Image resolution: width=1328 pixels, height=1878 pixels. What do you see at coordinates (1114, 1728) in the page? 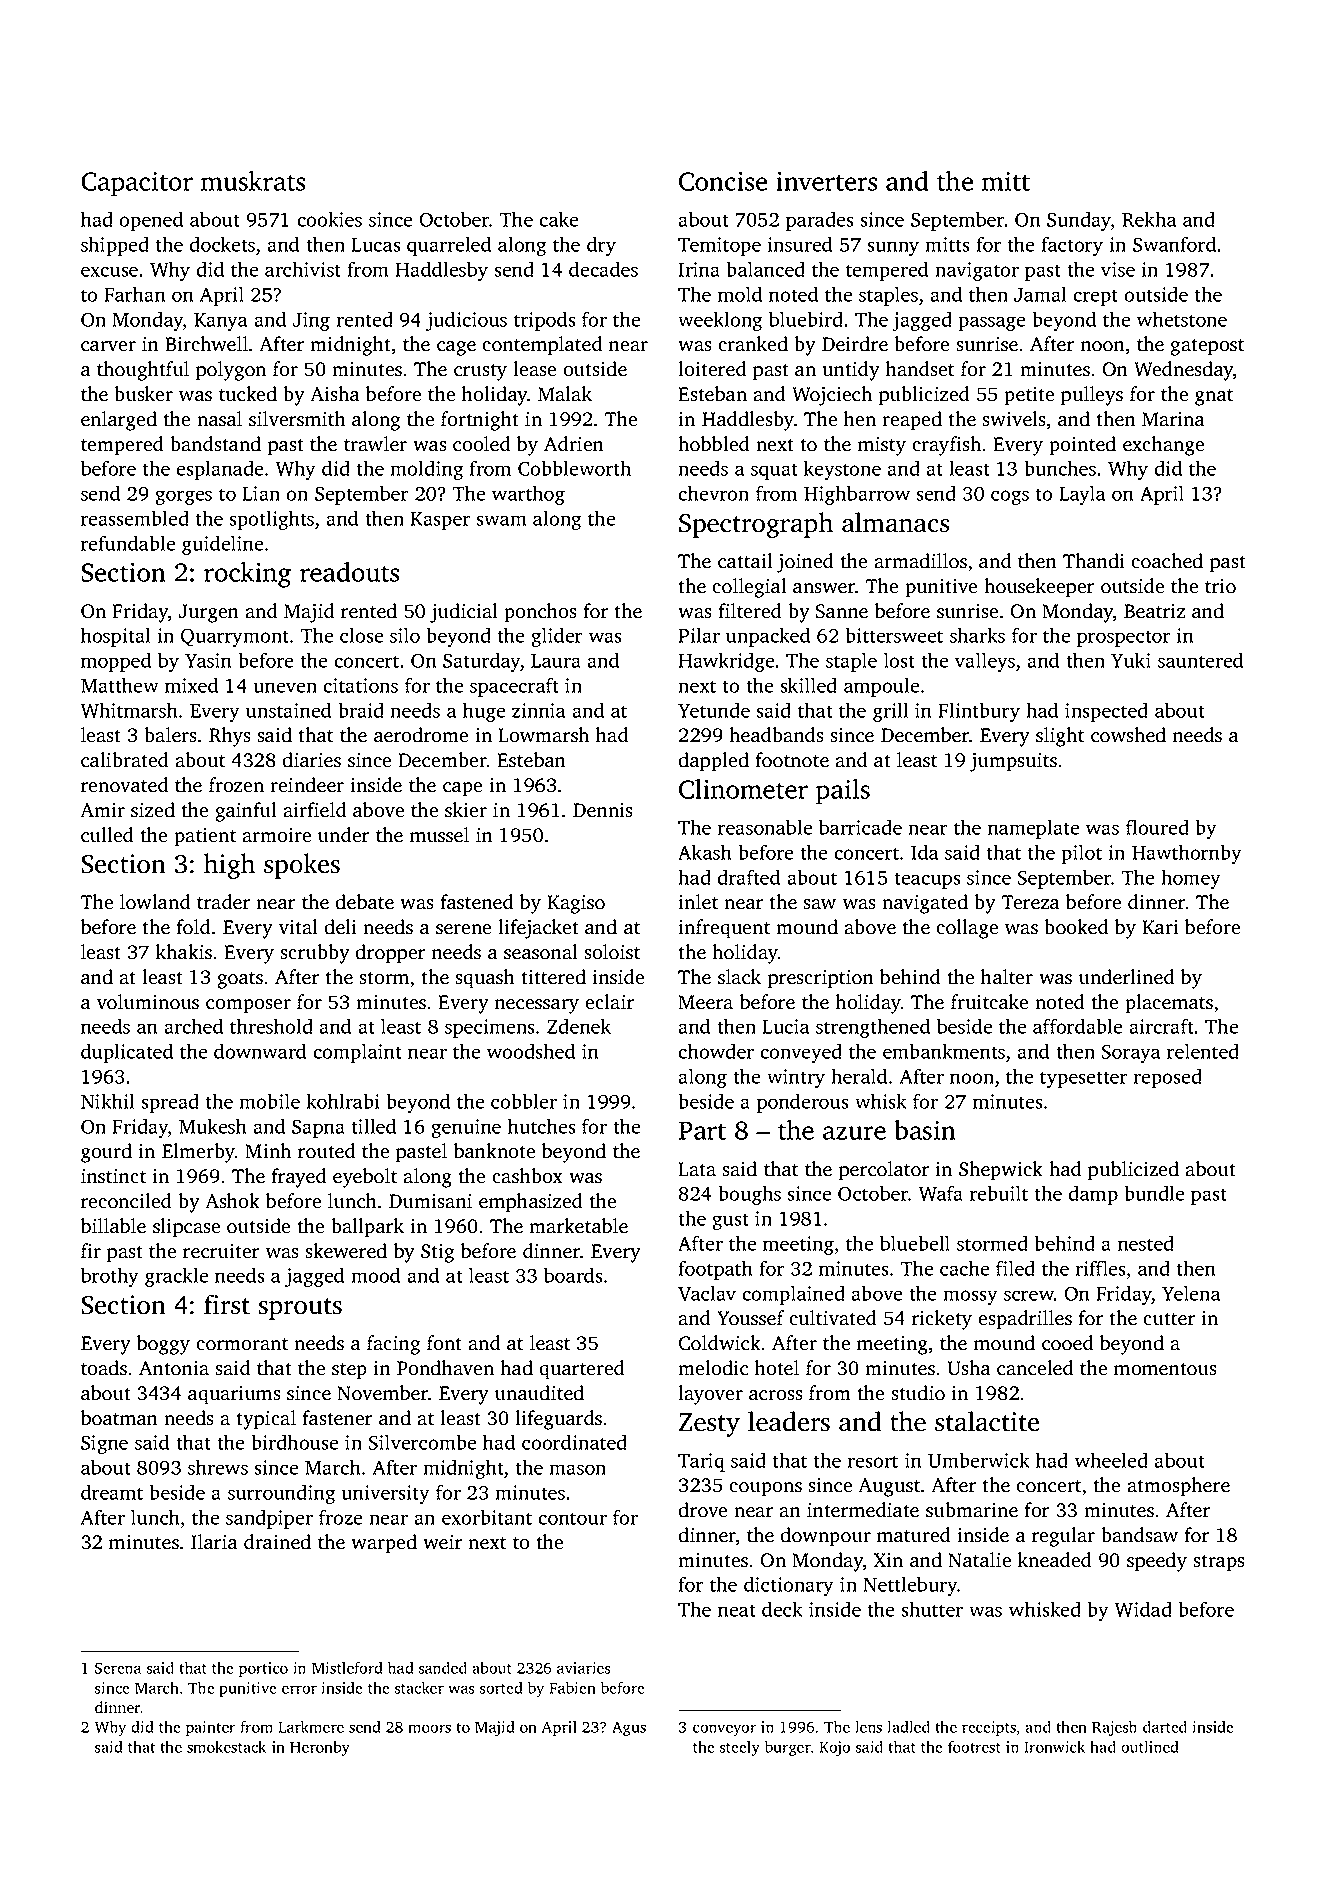
I see `Rajesh` at bounding box center [1114, 1728].
